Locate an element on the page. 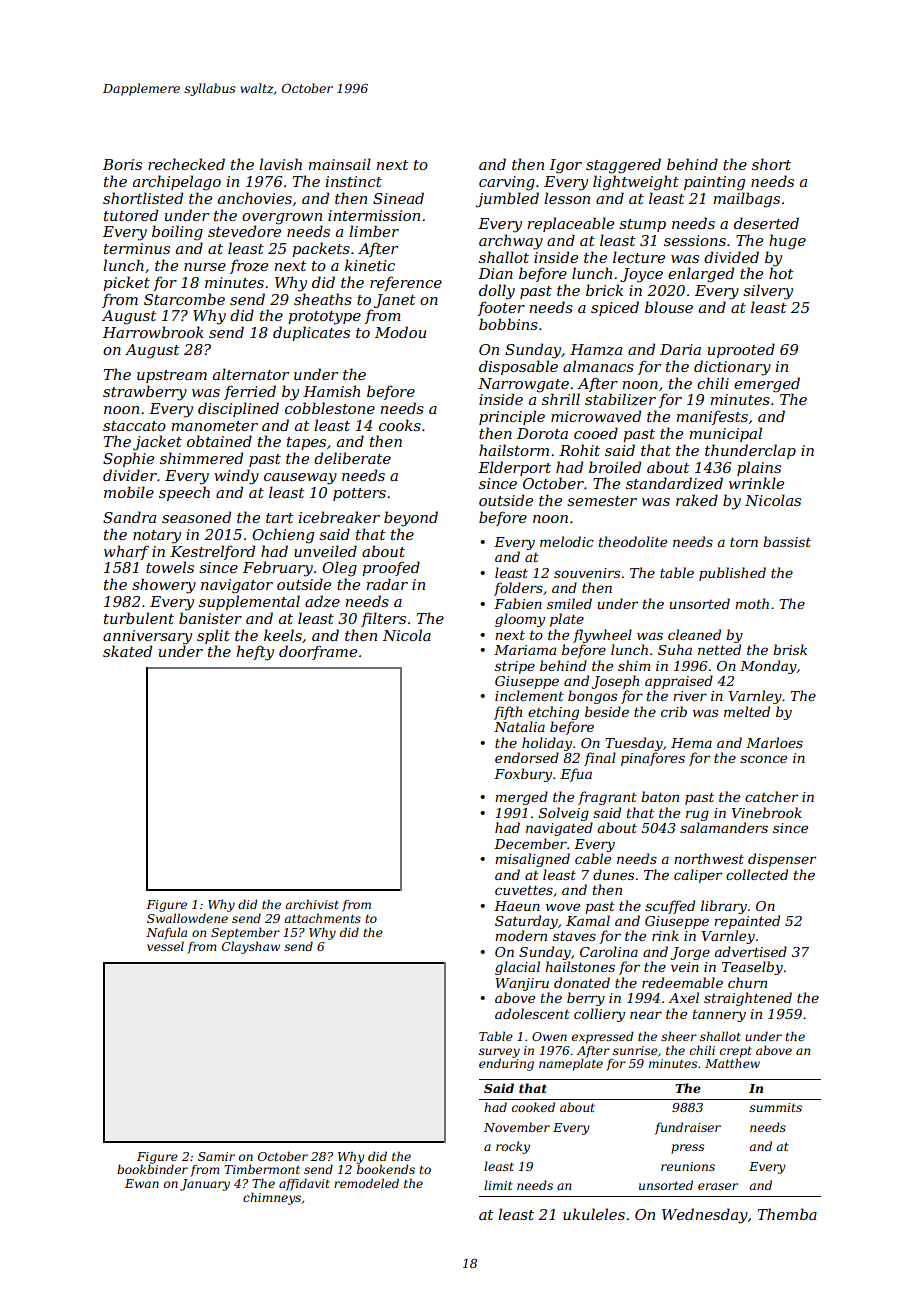  unveiled is located at coordinates (325, 551).
